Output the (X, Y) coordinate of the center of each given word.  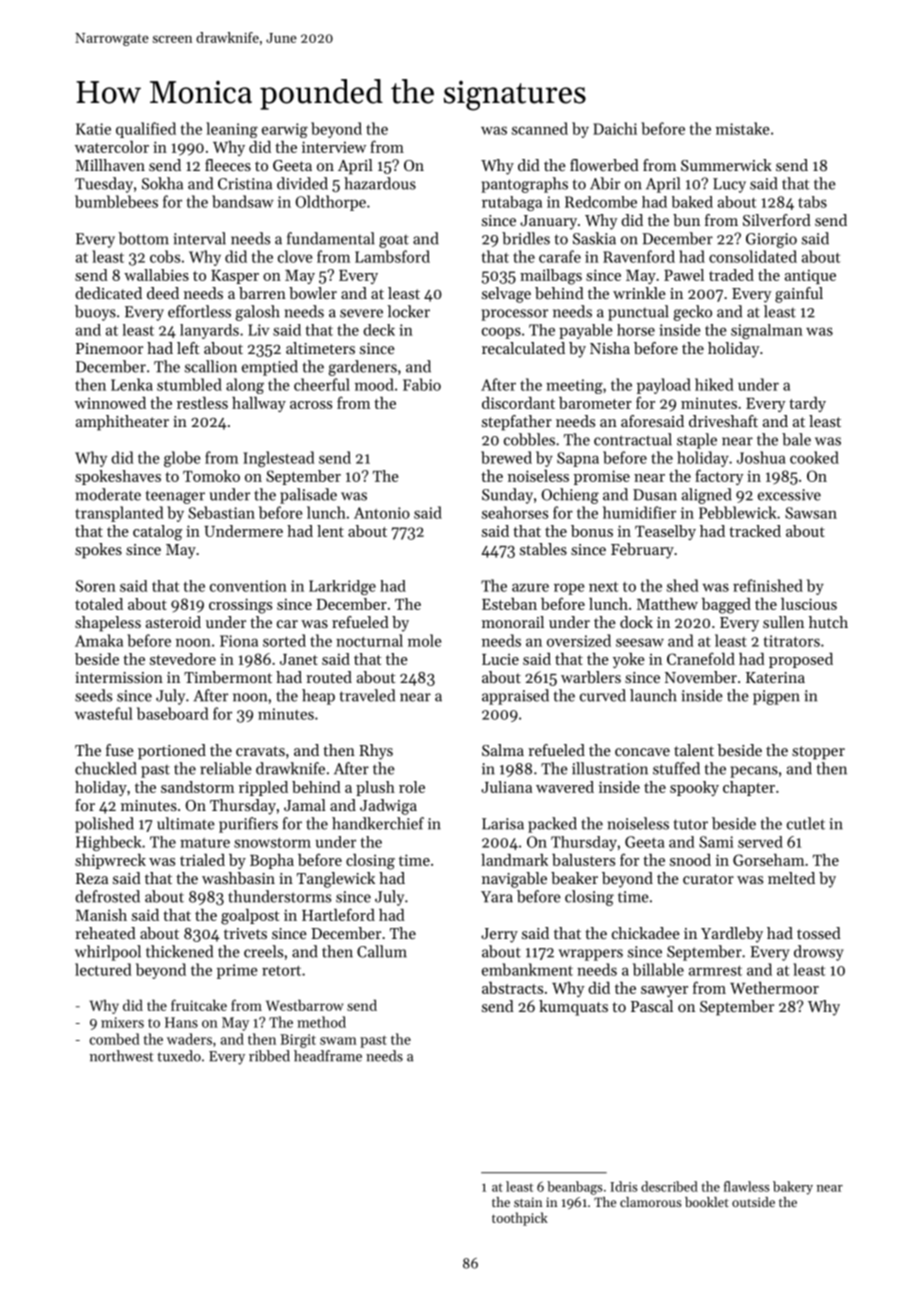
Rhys (376, 752)
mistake (742, 128)
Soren (96, 586)
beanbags (575, 1188)
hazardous (380, 183)
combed (115, 1039)
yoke (629, 660)
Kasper (235, 277)
